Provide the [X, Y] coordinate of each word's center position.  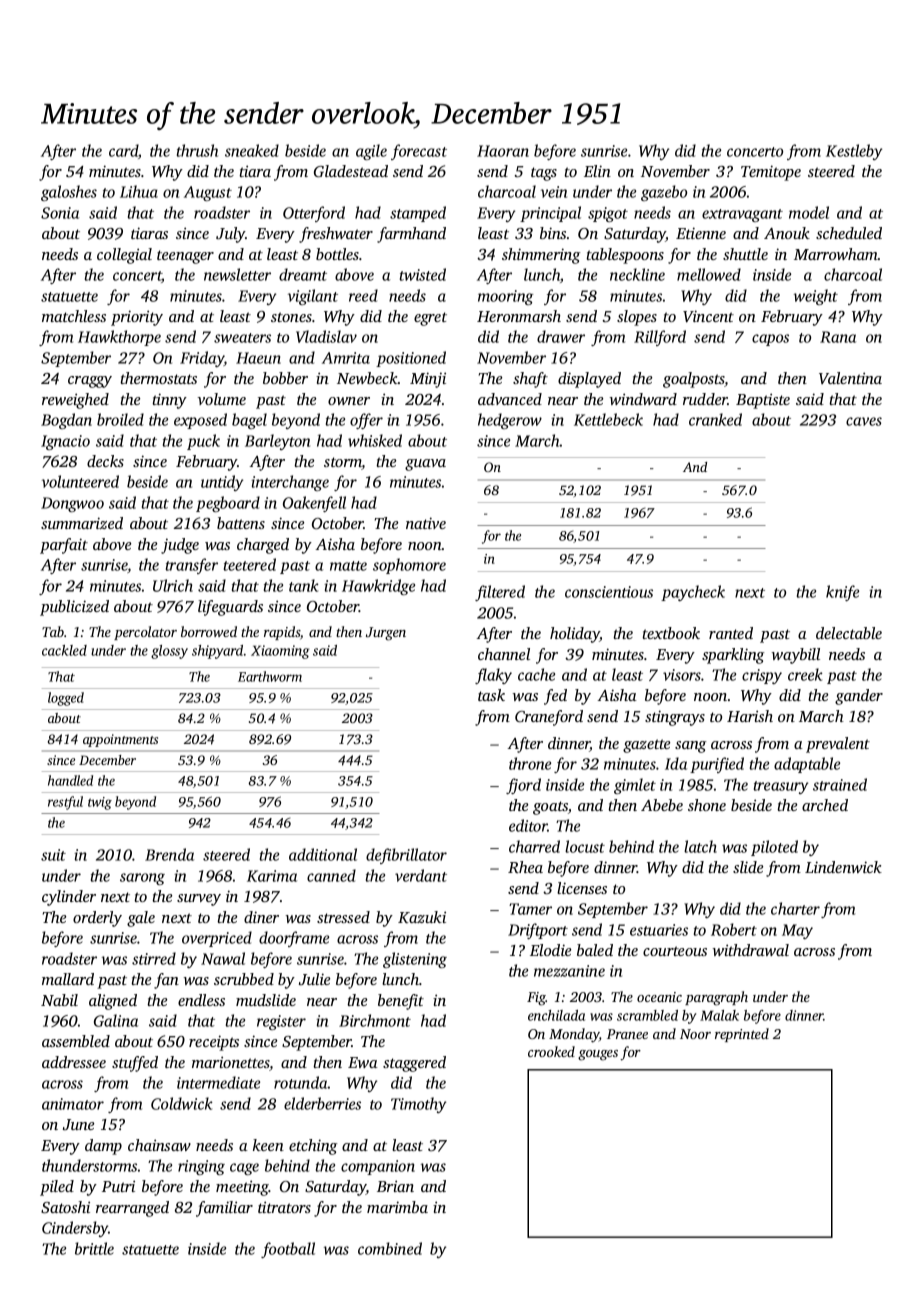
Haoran [503, 151]
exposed [200, 421]
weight [816, 297]
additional [323, 854]
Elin [597, 171]
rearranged [132, 1209]
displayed [589, 380]
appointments [120, 740]
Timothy [418, 1105]
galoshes [69, 193]
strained [840, 784]
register [281, 1022]
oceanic [659, 997]
